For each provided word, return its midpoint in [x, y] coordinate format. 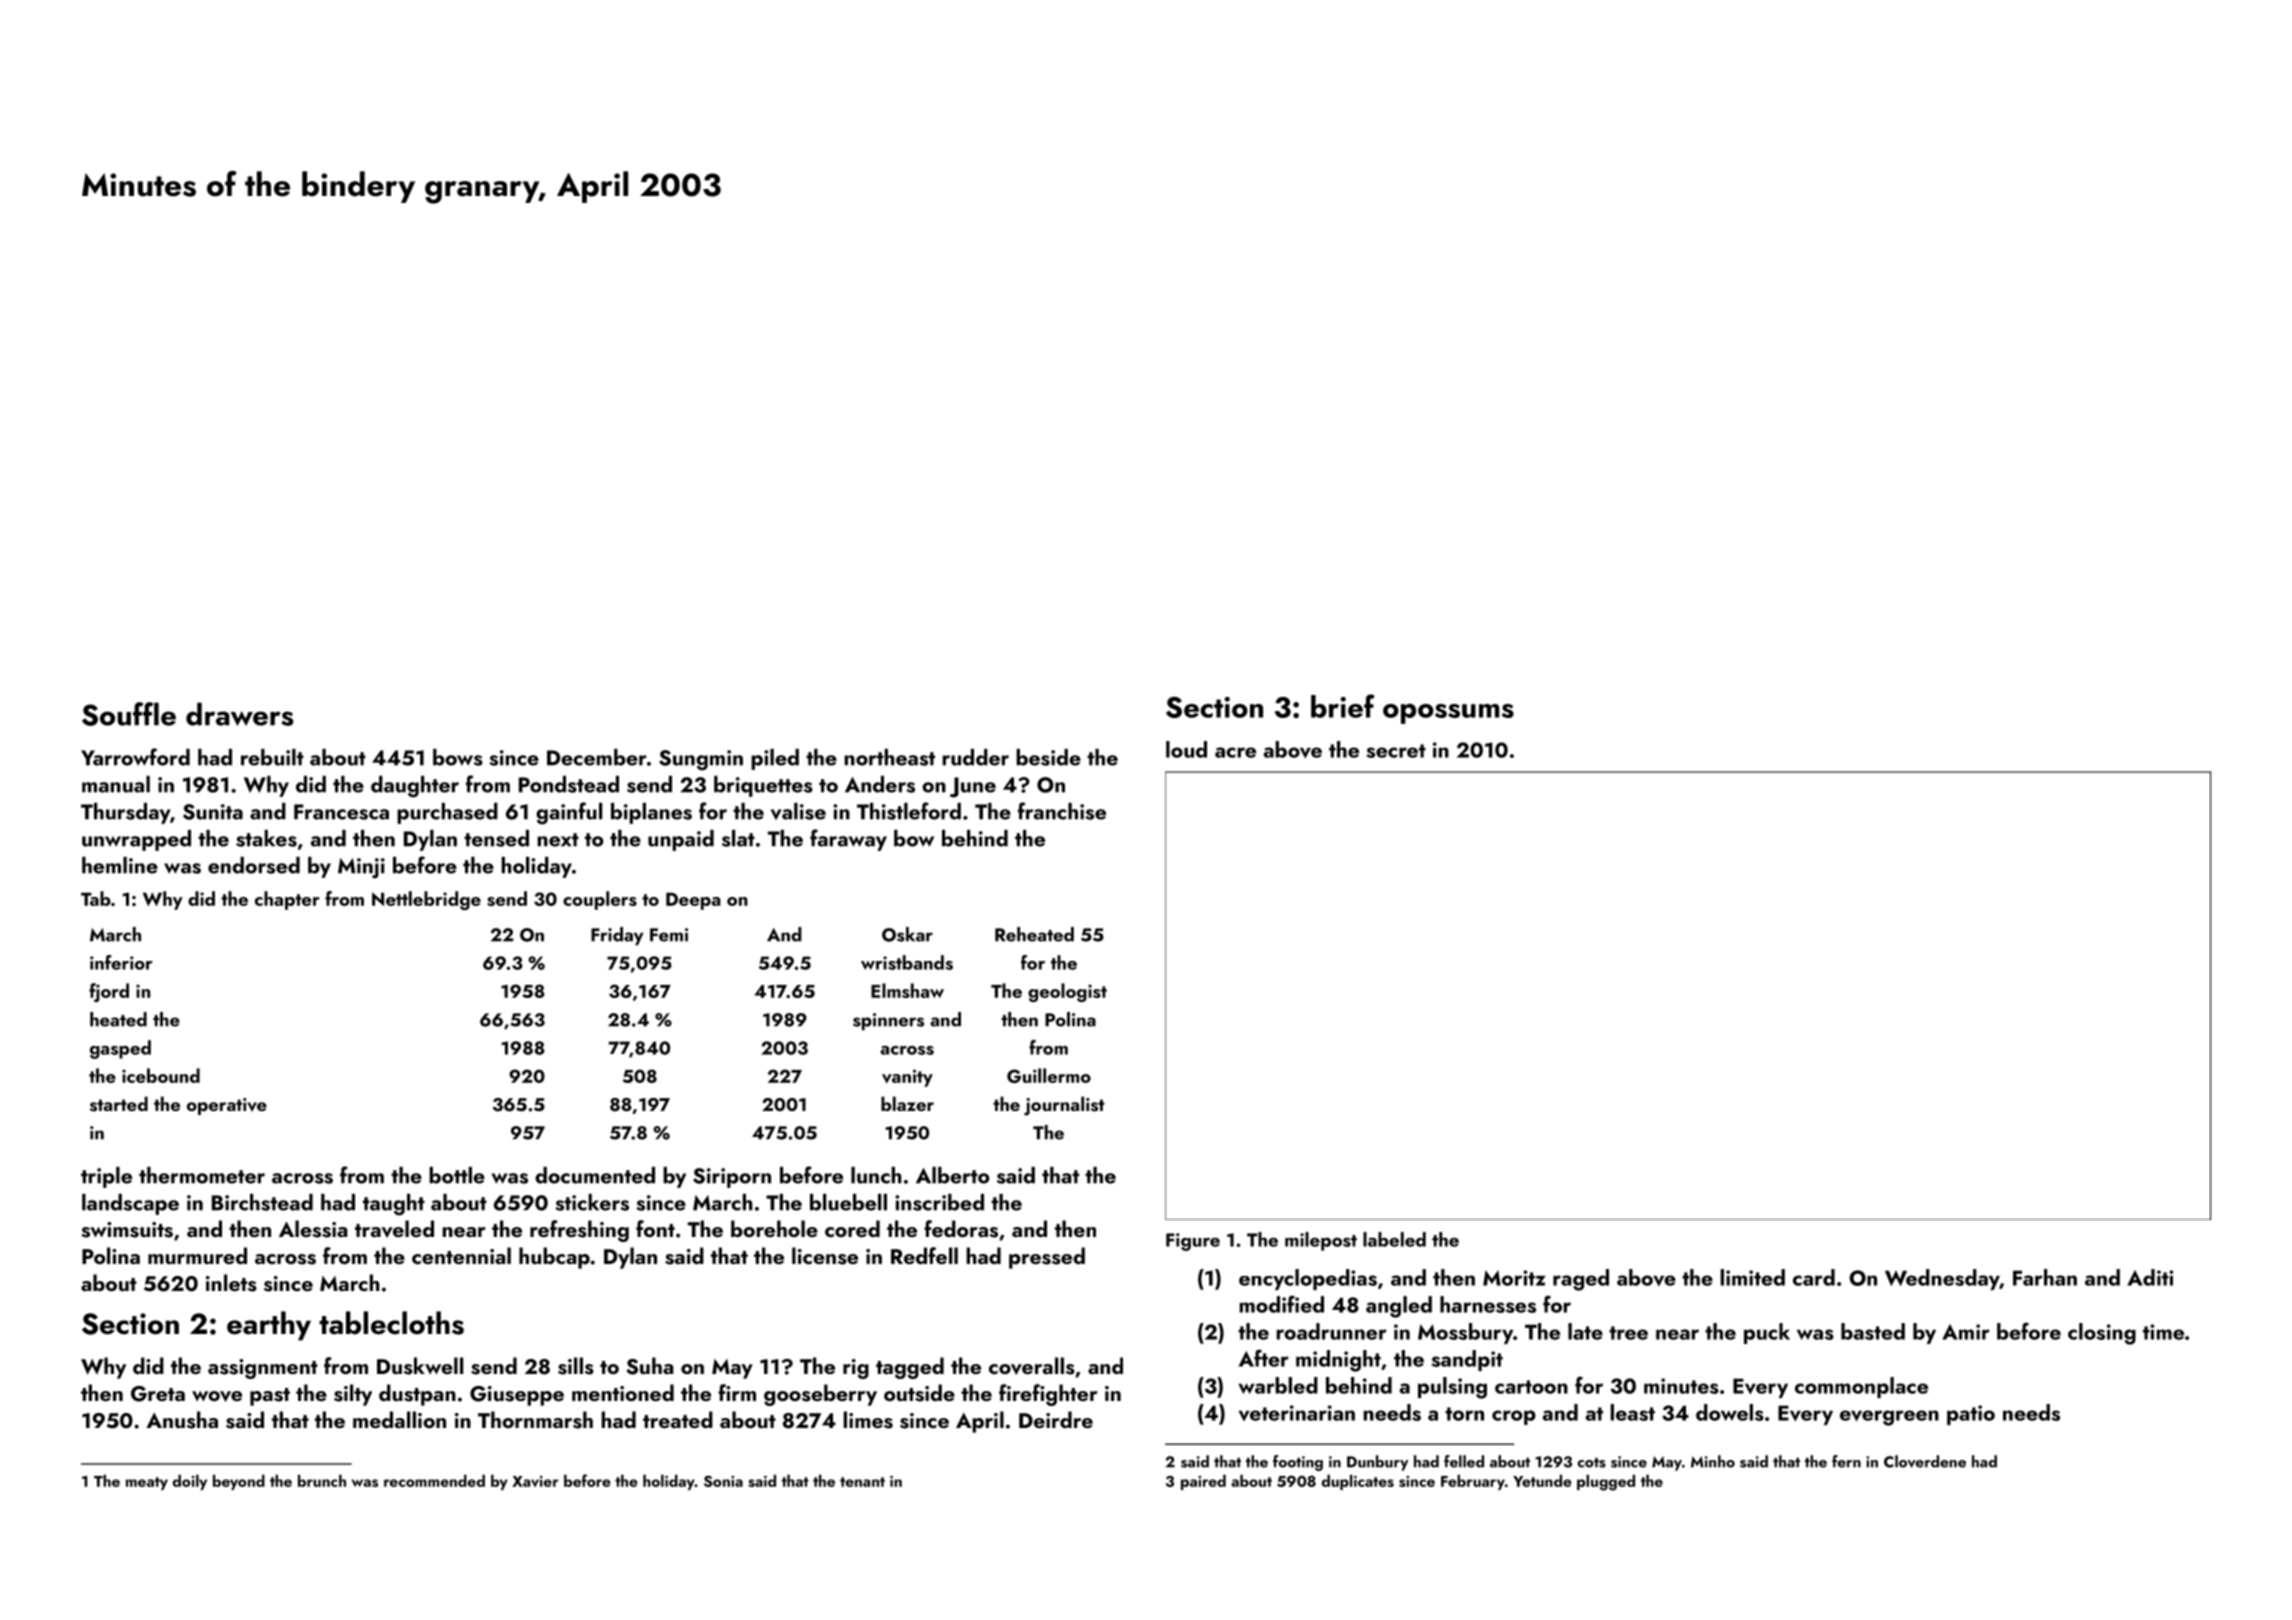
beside [1048, 757]
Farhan [2045, 1277]
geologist [1067, 992]
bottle [457, 1175]
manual [116, 784]
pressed [1047, 1258]
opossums [1448, 714]
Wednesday [1942, 1279]
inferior [121, 962]
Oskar [907, 934]
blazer [907, 1103]
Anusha [182, 1420]
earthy [269, 1326]
